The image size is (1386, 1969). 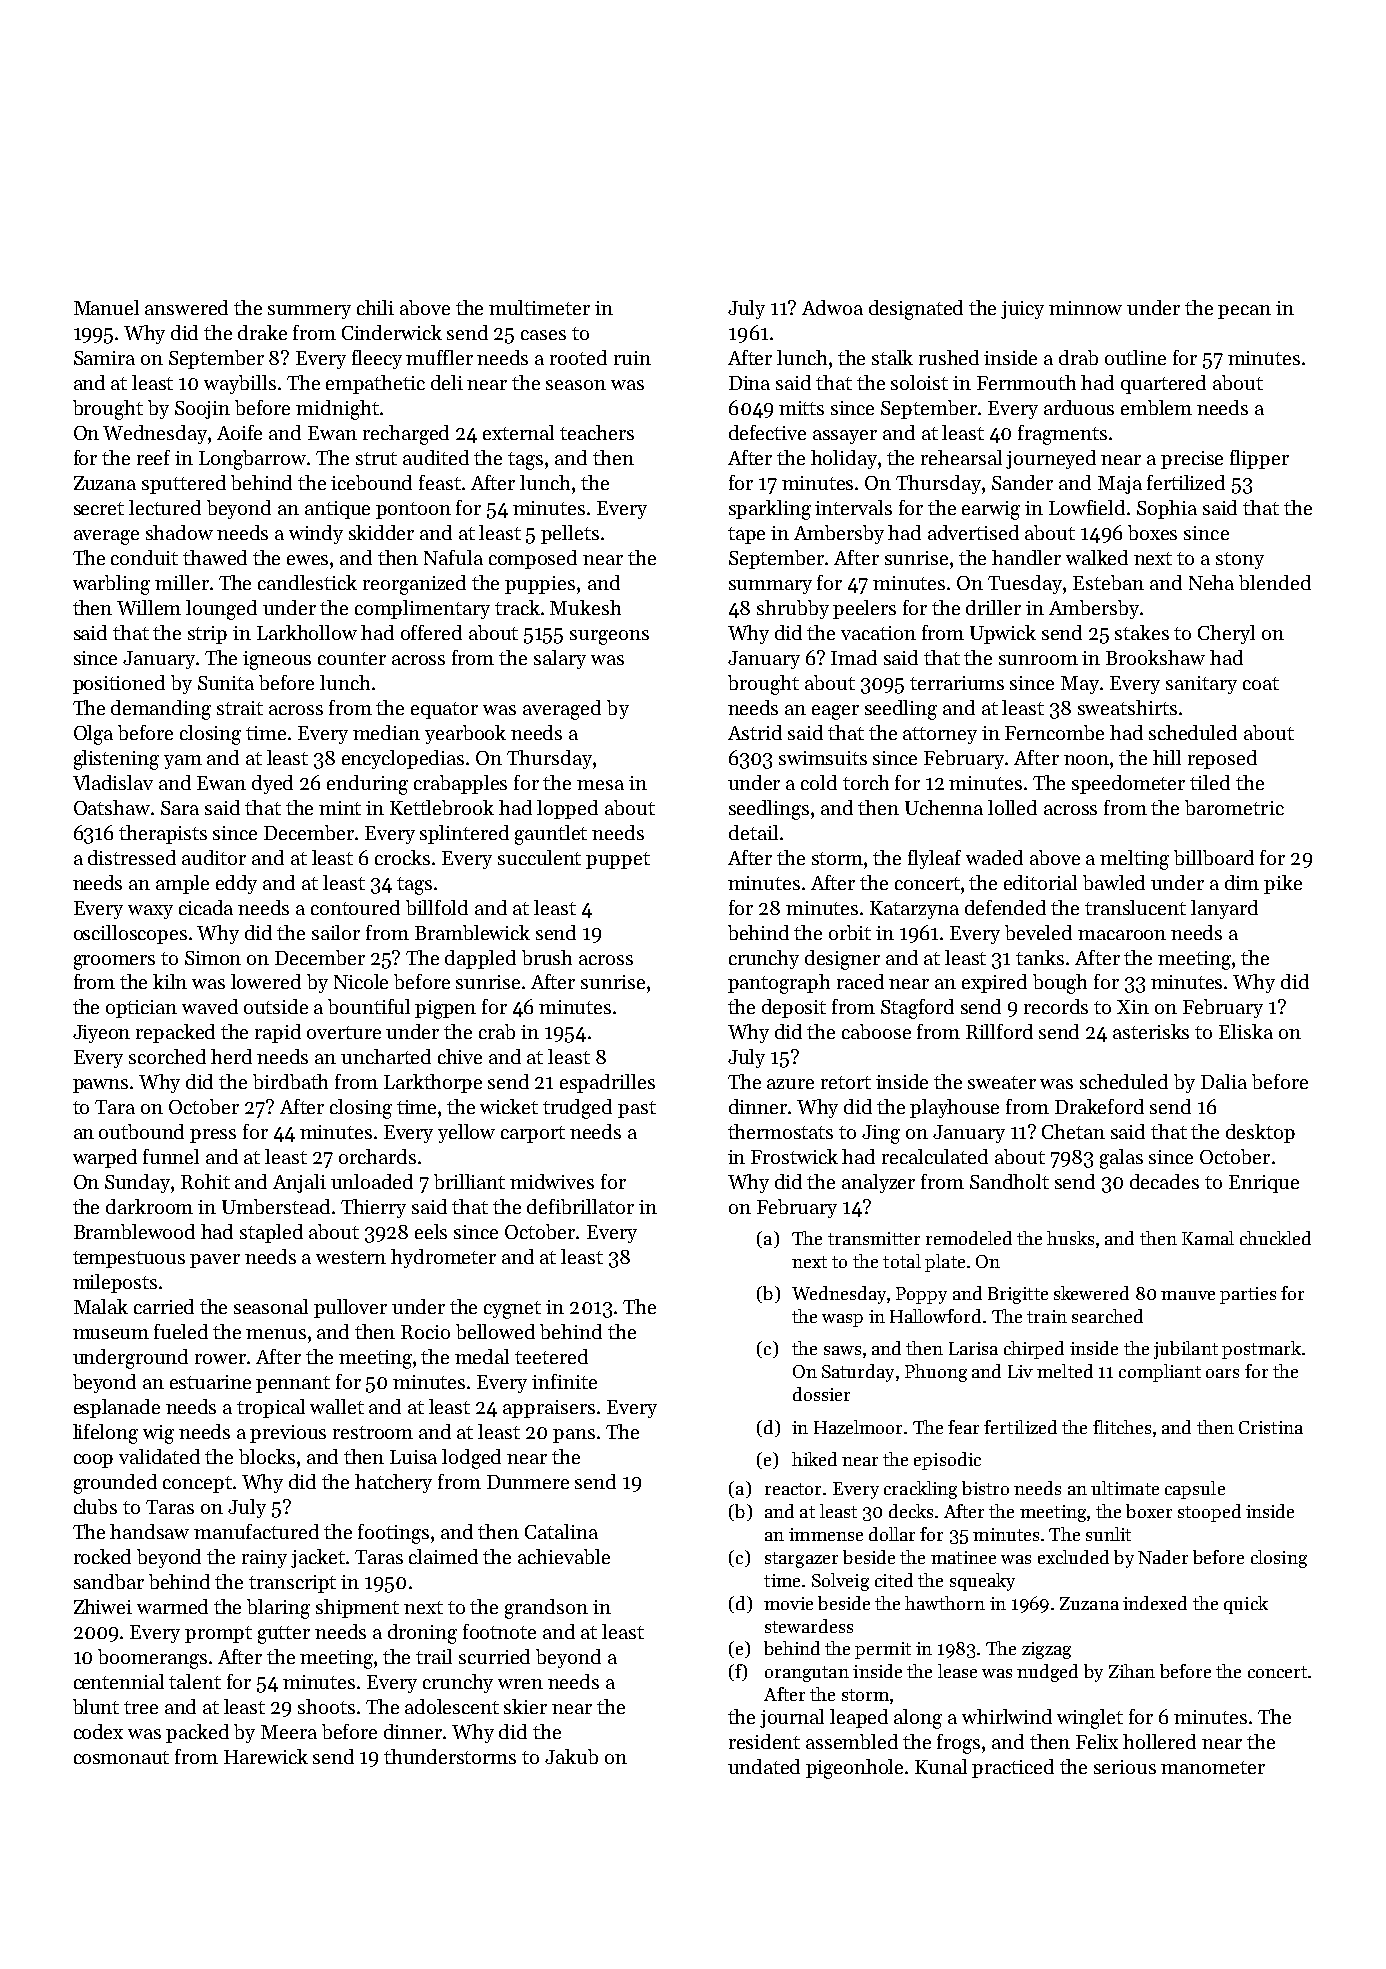 What do you see at coordinates (846, 1082) in the screenshot?
I see `retort` at bounding box center [846, 1082].
